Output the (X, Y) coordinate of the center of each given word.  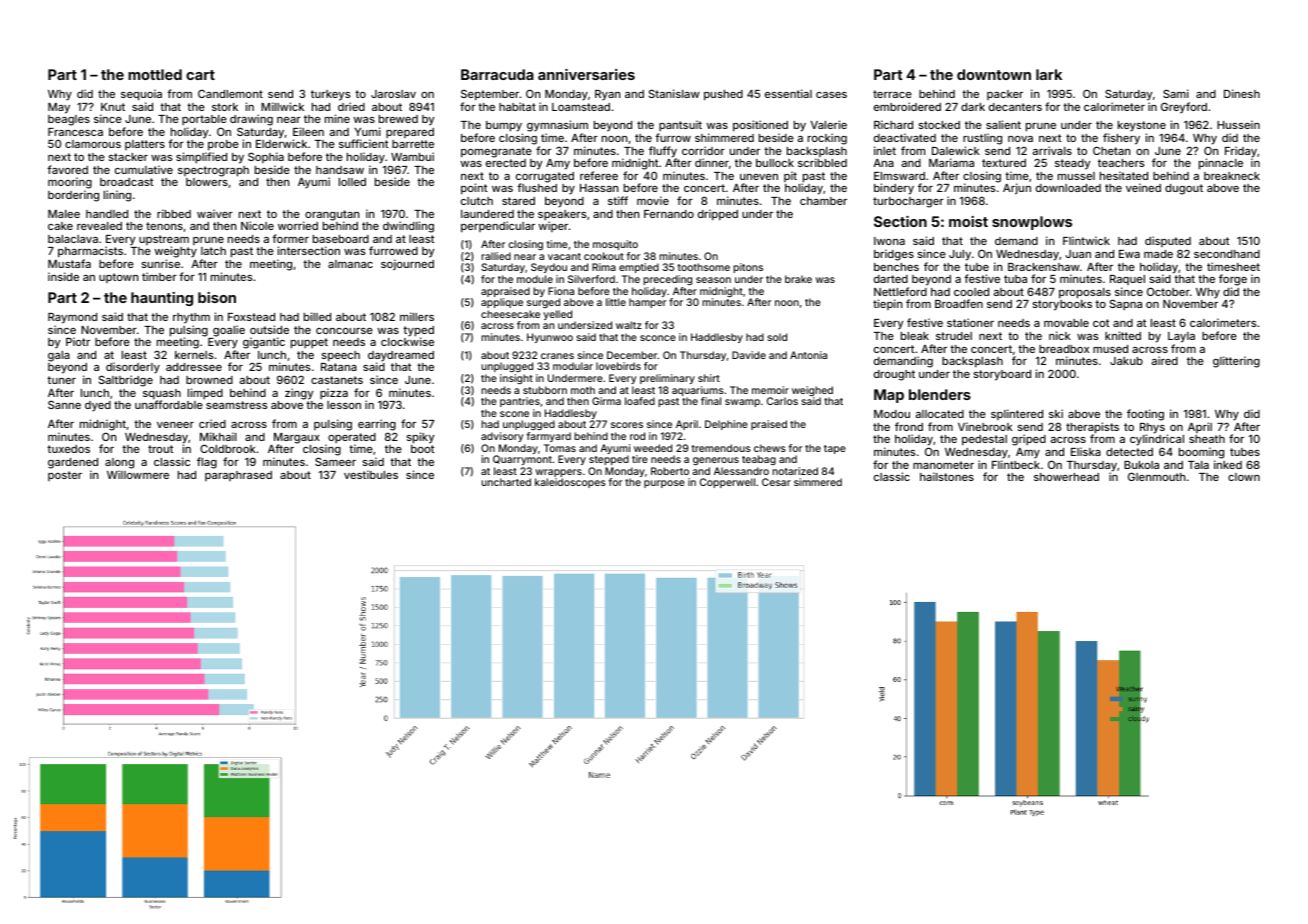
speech (340, 356)
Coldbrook (228, 448)
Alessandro (741, 471)
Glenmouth (1156, 476)
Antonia (808, 355)
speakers (562, 215)
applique (502, 303)
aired (1165, 360)
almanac (350, 264)
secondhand (1227, 254)
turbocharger (908, 202)
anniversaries (586, 74)
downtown (994, 74)
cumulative (144, 169)
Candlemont (230, 93)
